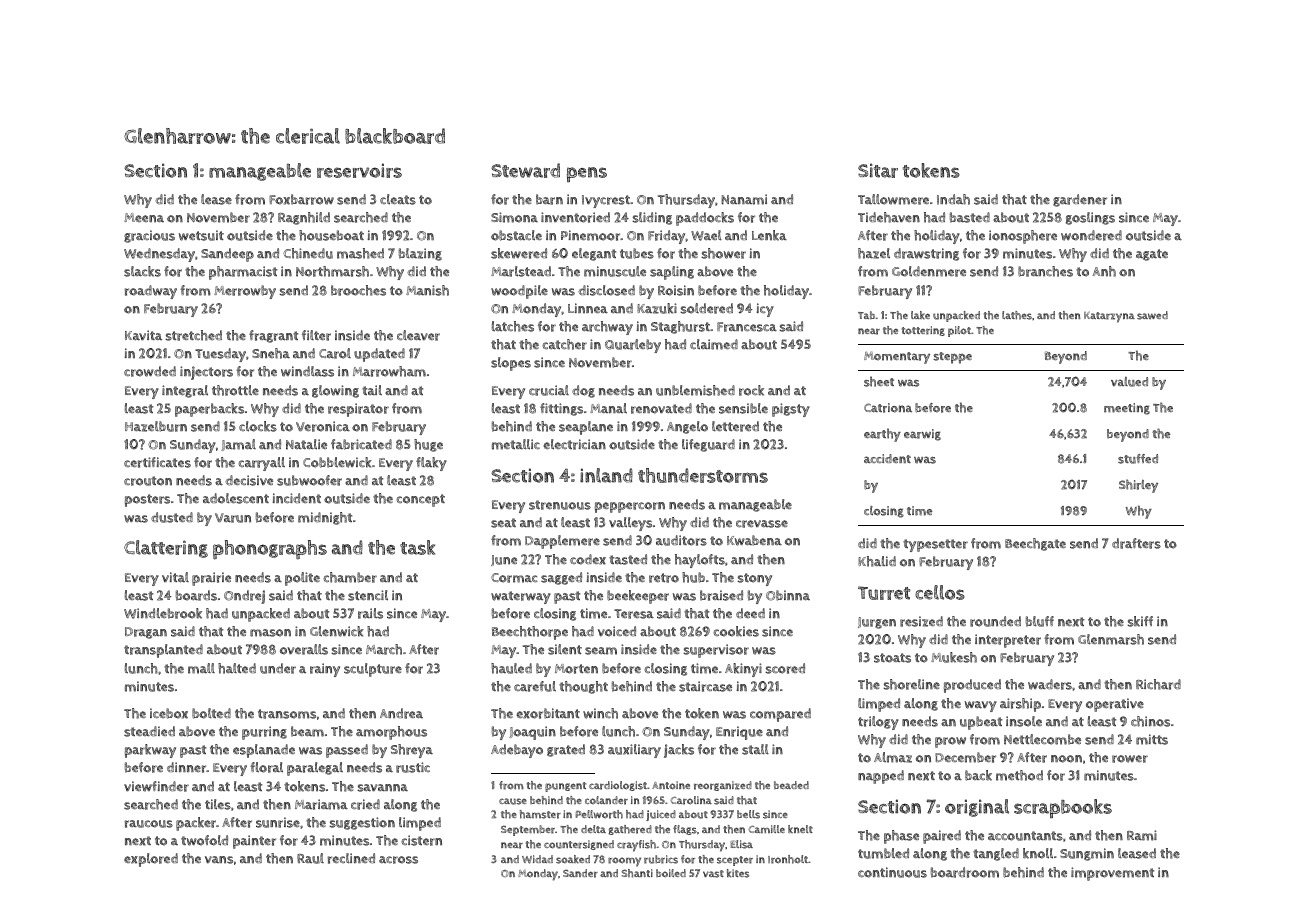  What do you see at coordinates (156, 786) in the screenshot?
I see `viewfinder` at bounding box center [156, 786].
